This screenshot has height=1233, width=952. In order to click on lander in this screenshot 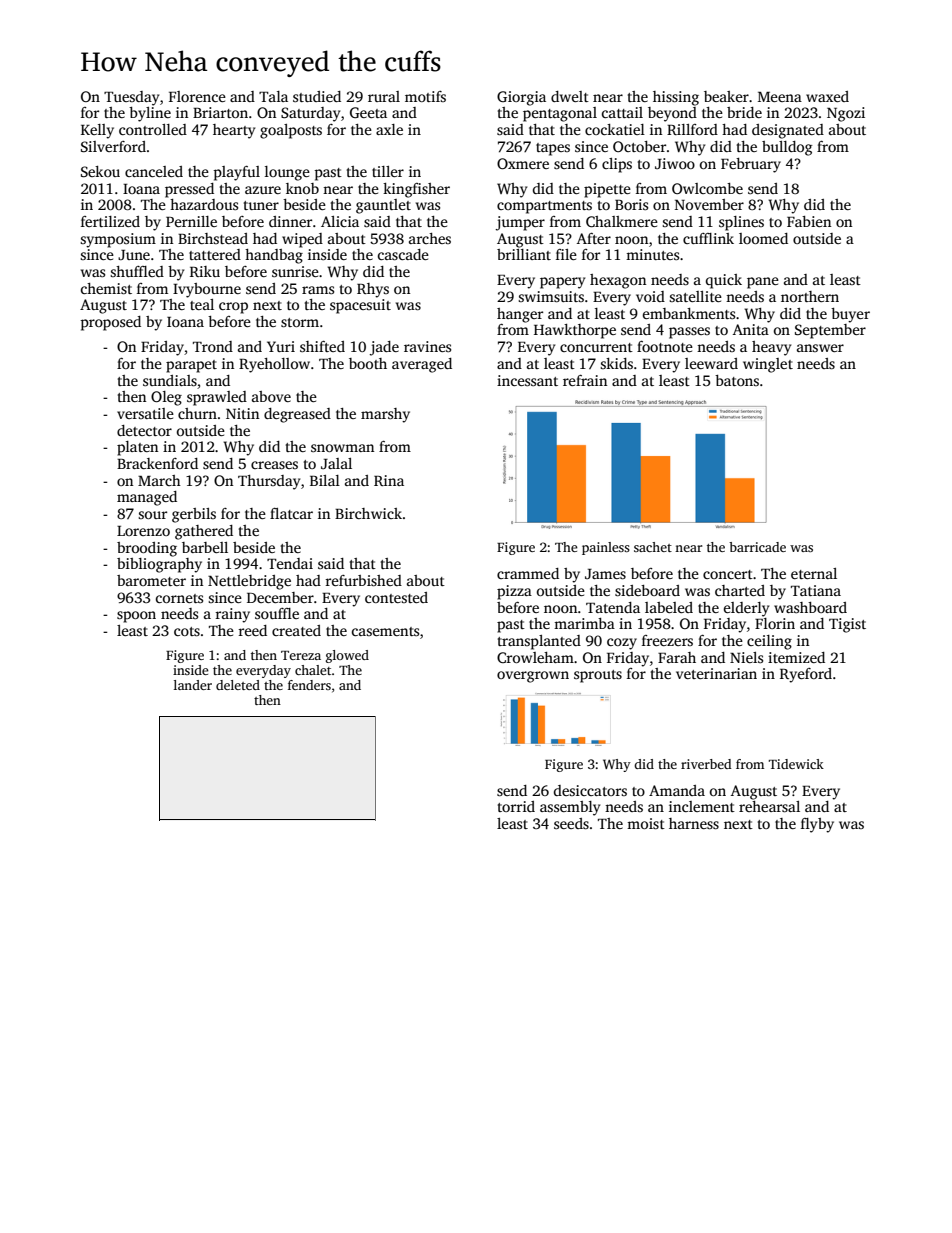, I will do `click(193, 685)`.
